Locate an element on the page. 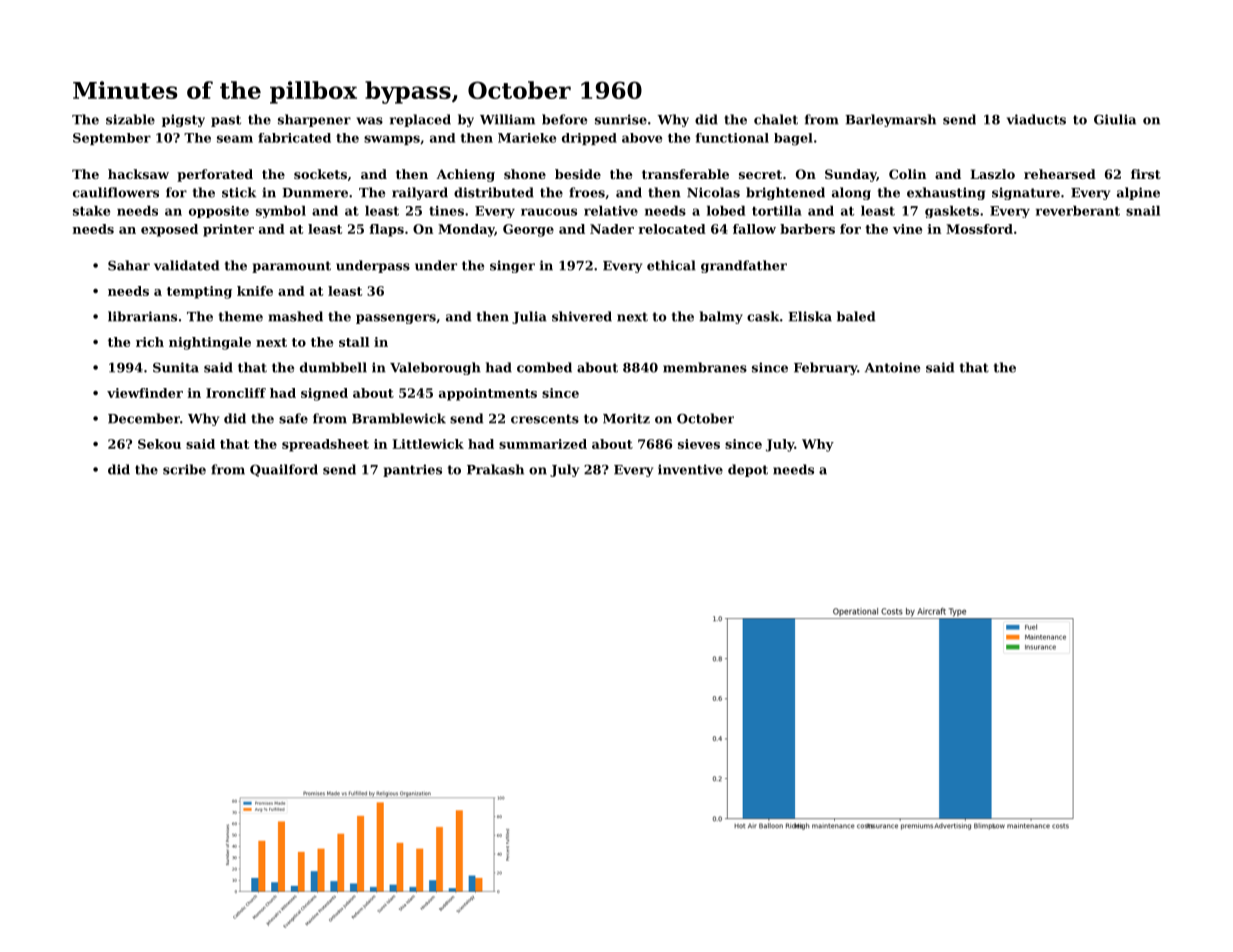 This image has width=1233, height=952. cauliflowers is located at coordinates (116, 192).
